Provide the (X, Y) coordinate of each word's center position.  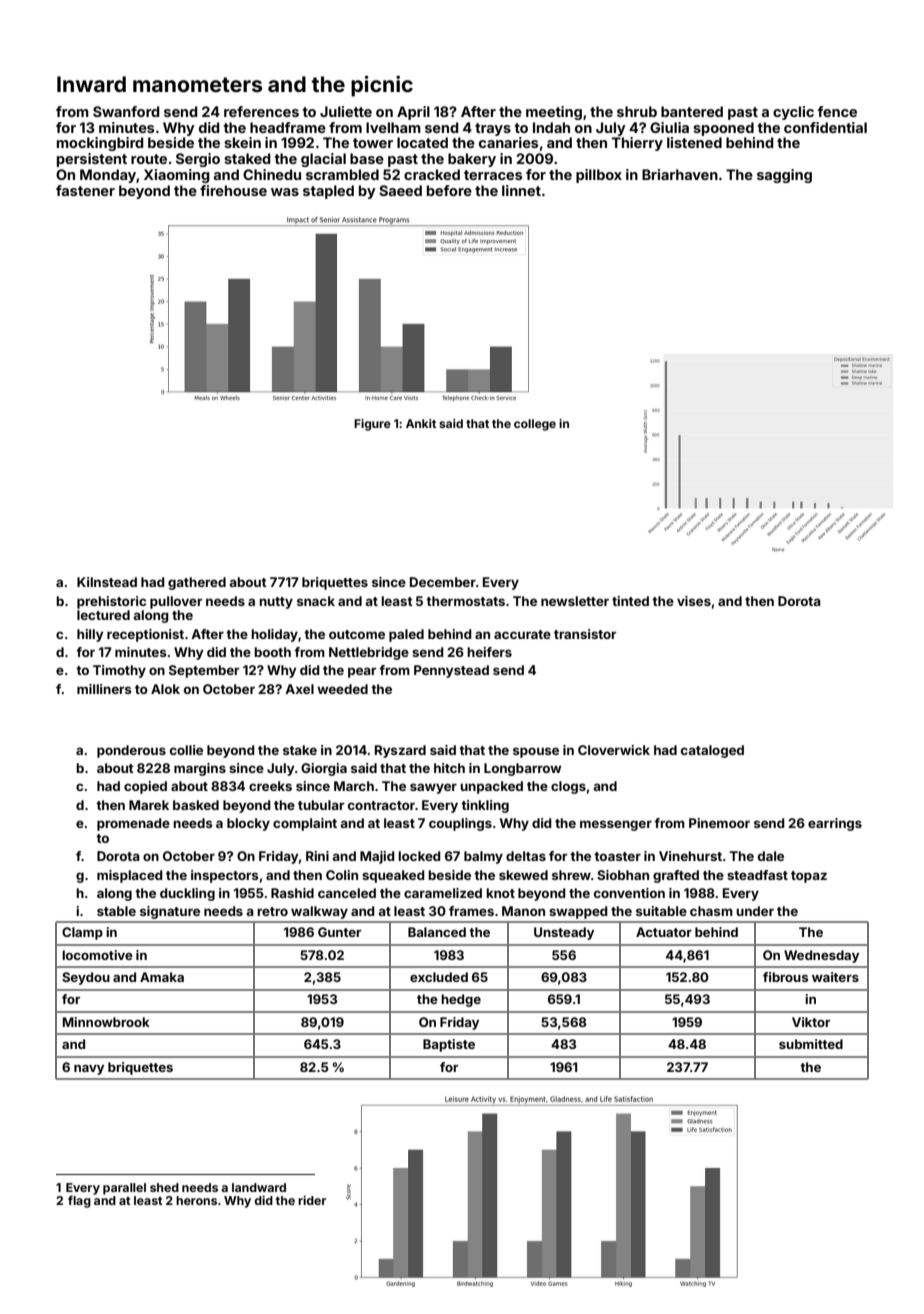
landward (259, 1187)
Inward (91, 84)
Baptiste (449, 1045)
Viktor (811, 1022)
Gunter (339, 932)
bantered (692, 111)
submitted (811, 1044)
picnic (382, 86)
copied (145, 787)
